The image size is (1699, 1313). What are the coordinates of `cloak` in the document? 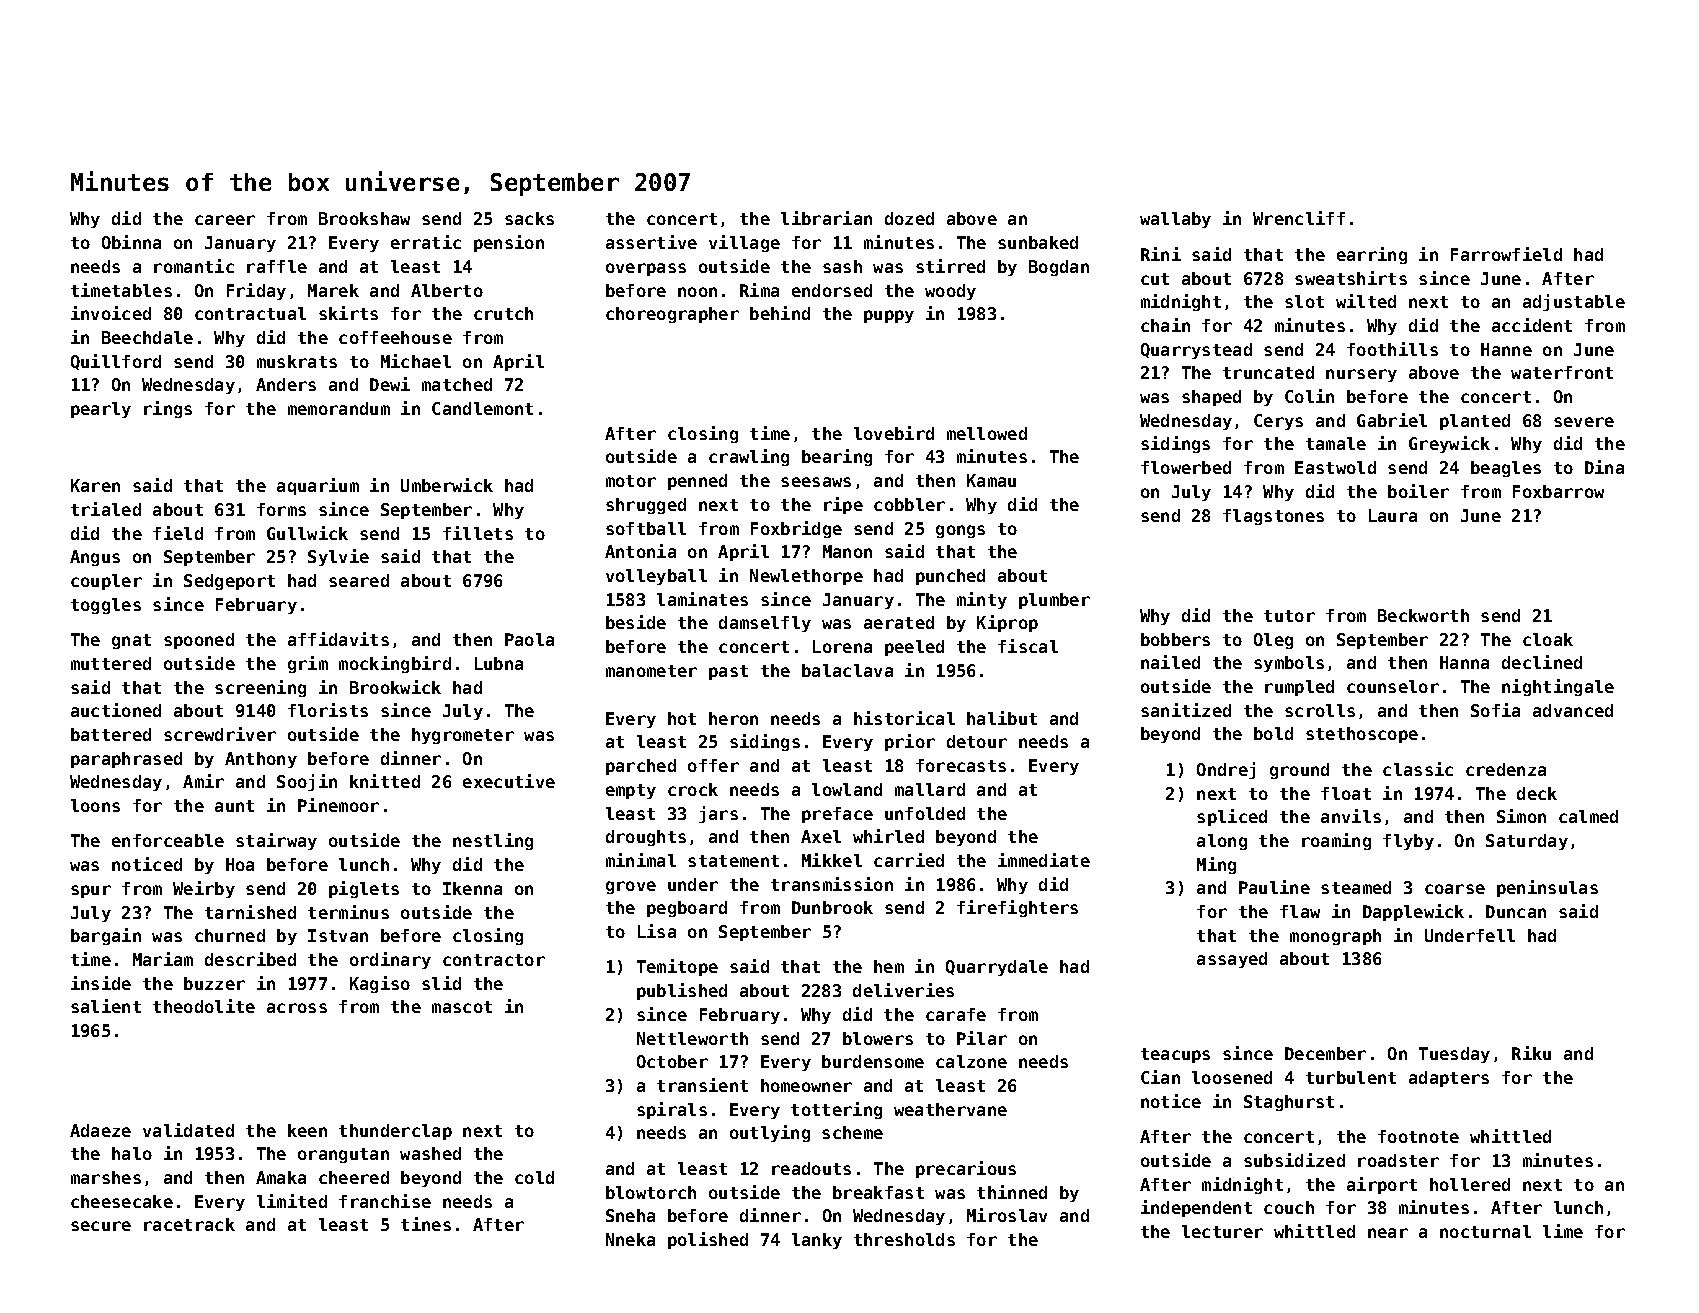 It's located at (1548, 639).
